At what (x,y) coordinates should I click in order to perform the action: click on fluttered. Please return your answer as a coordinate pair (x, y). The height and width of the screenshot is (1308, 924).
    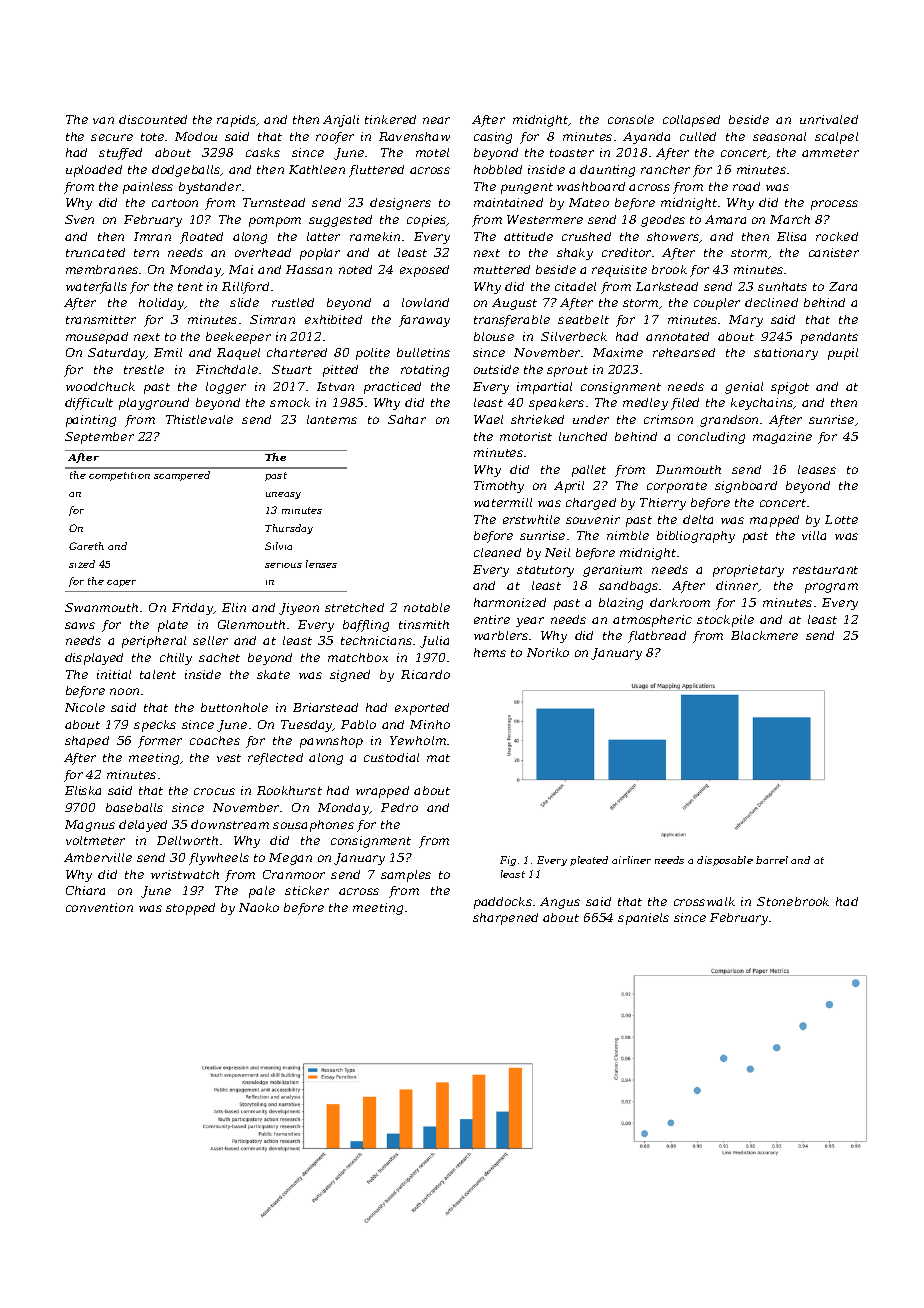
    Looking at the image, I should click on (376, 171).
